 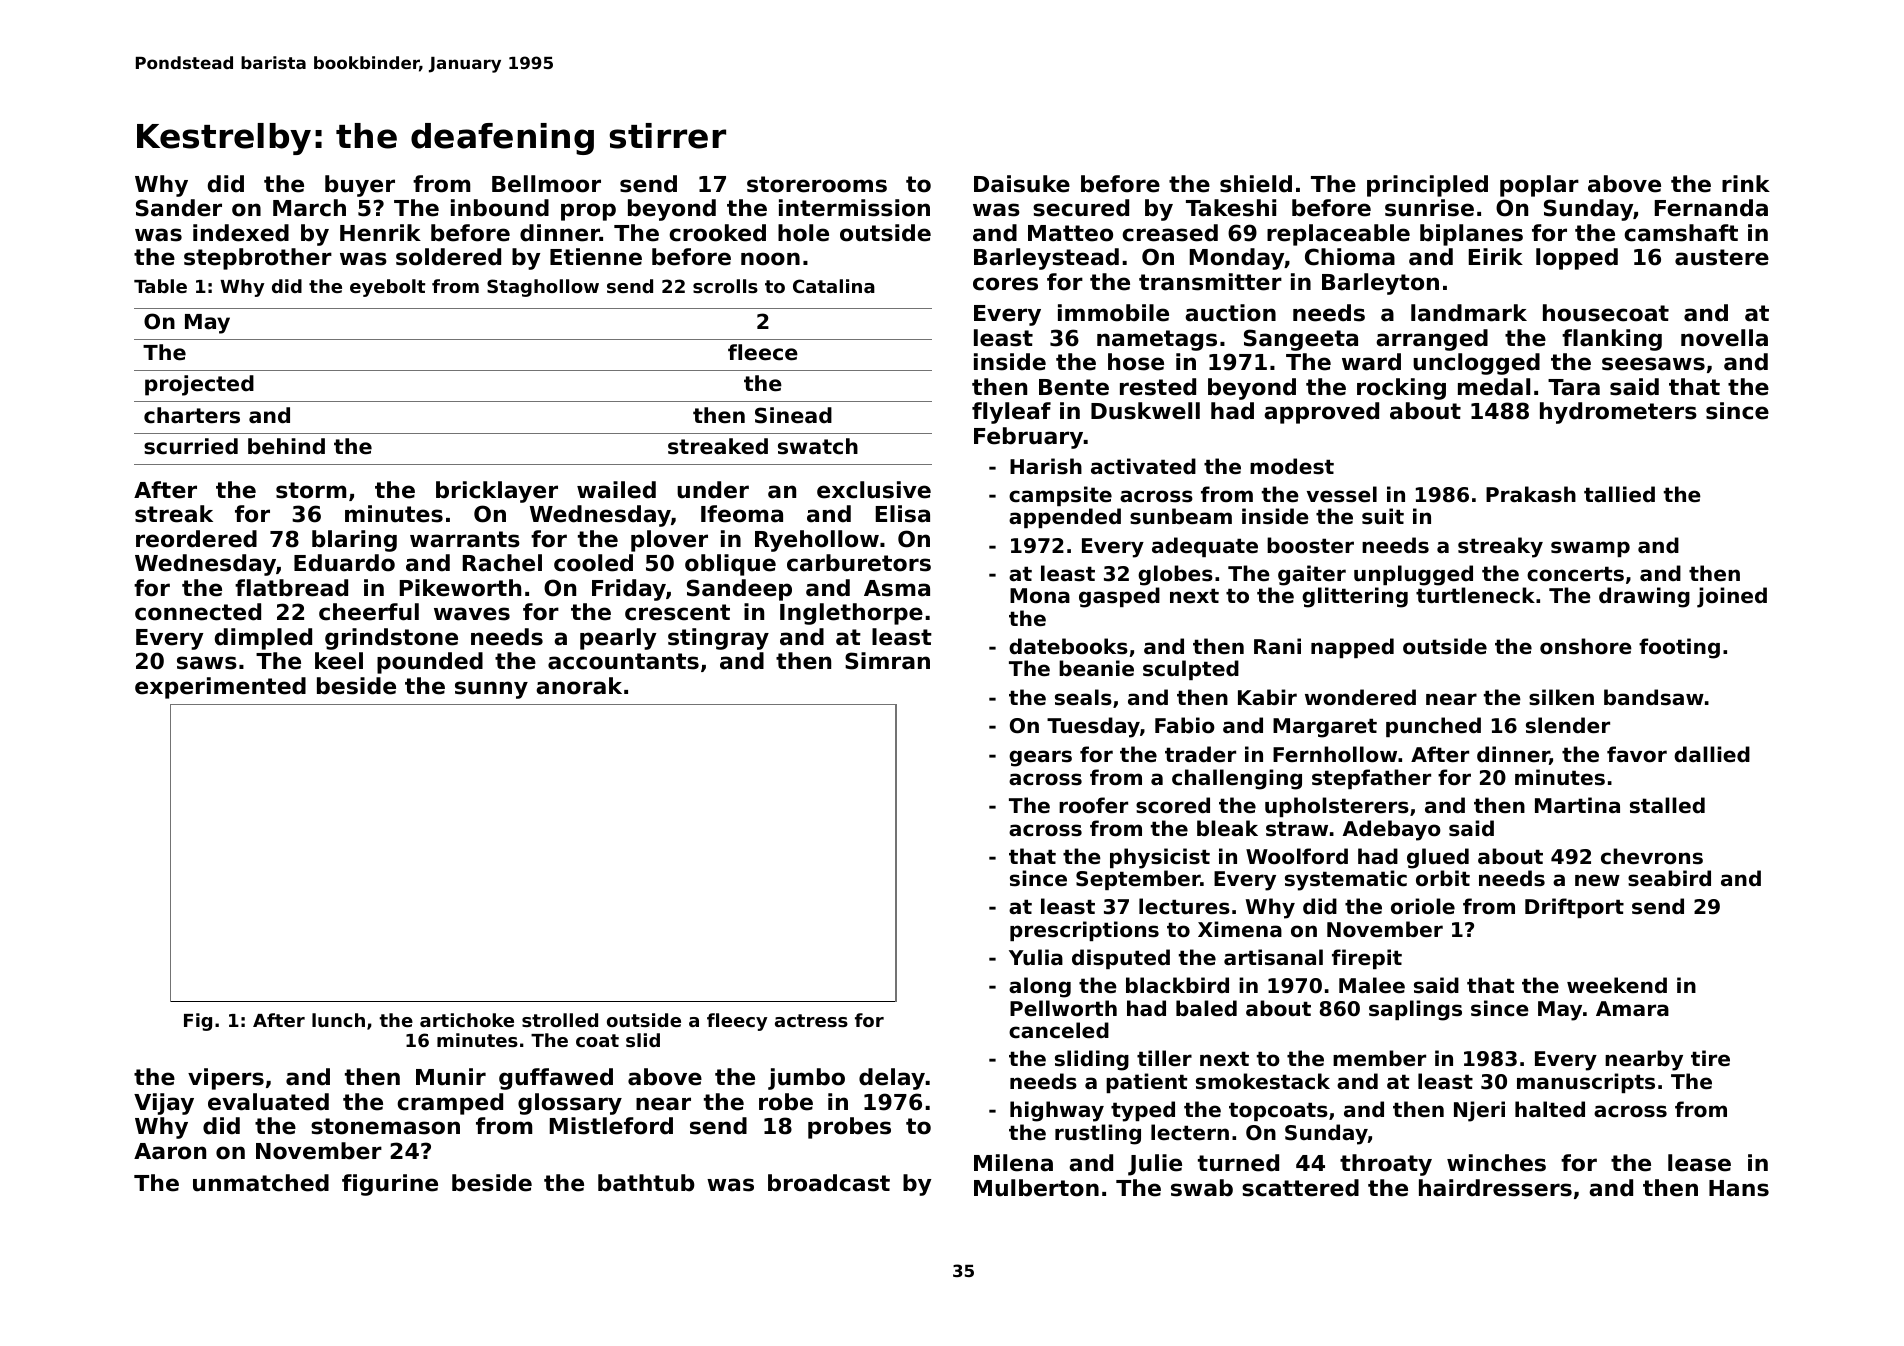 What do you see at coordinates (803, 233) in the image?
I see `hole` at bounding box center [803, 233].
